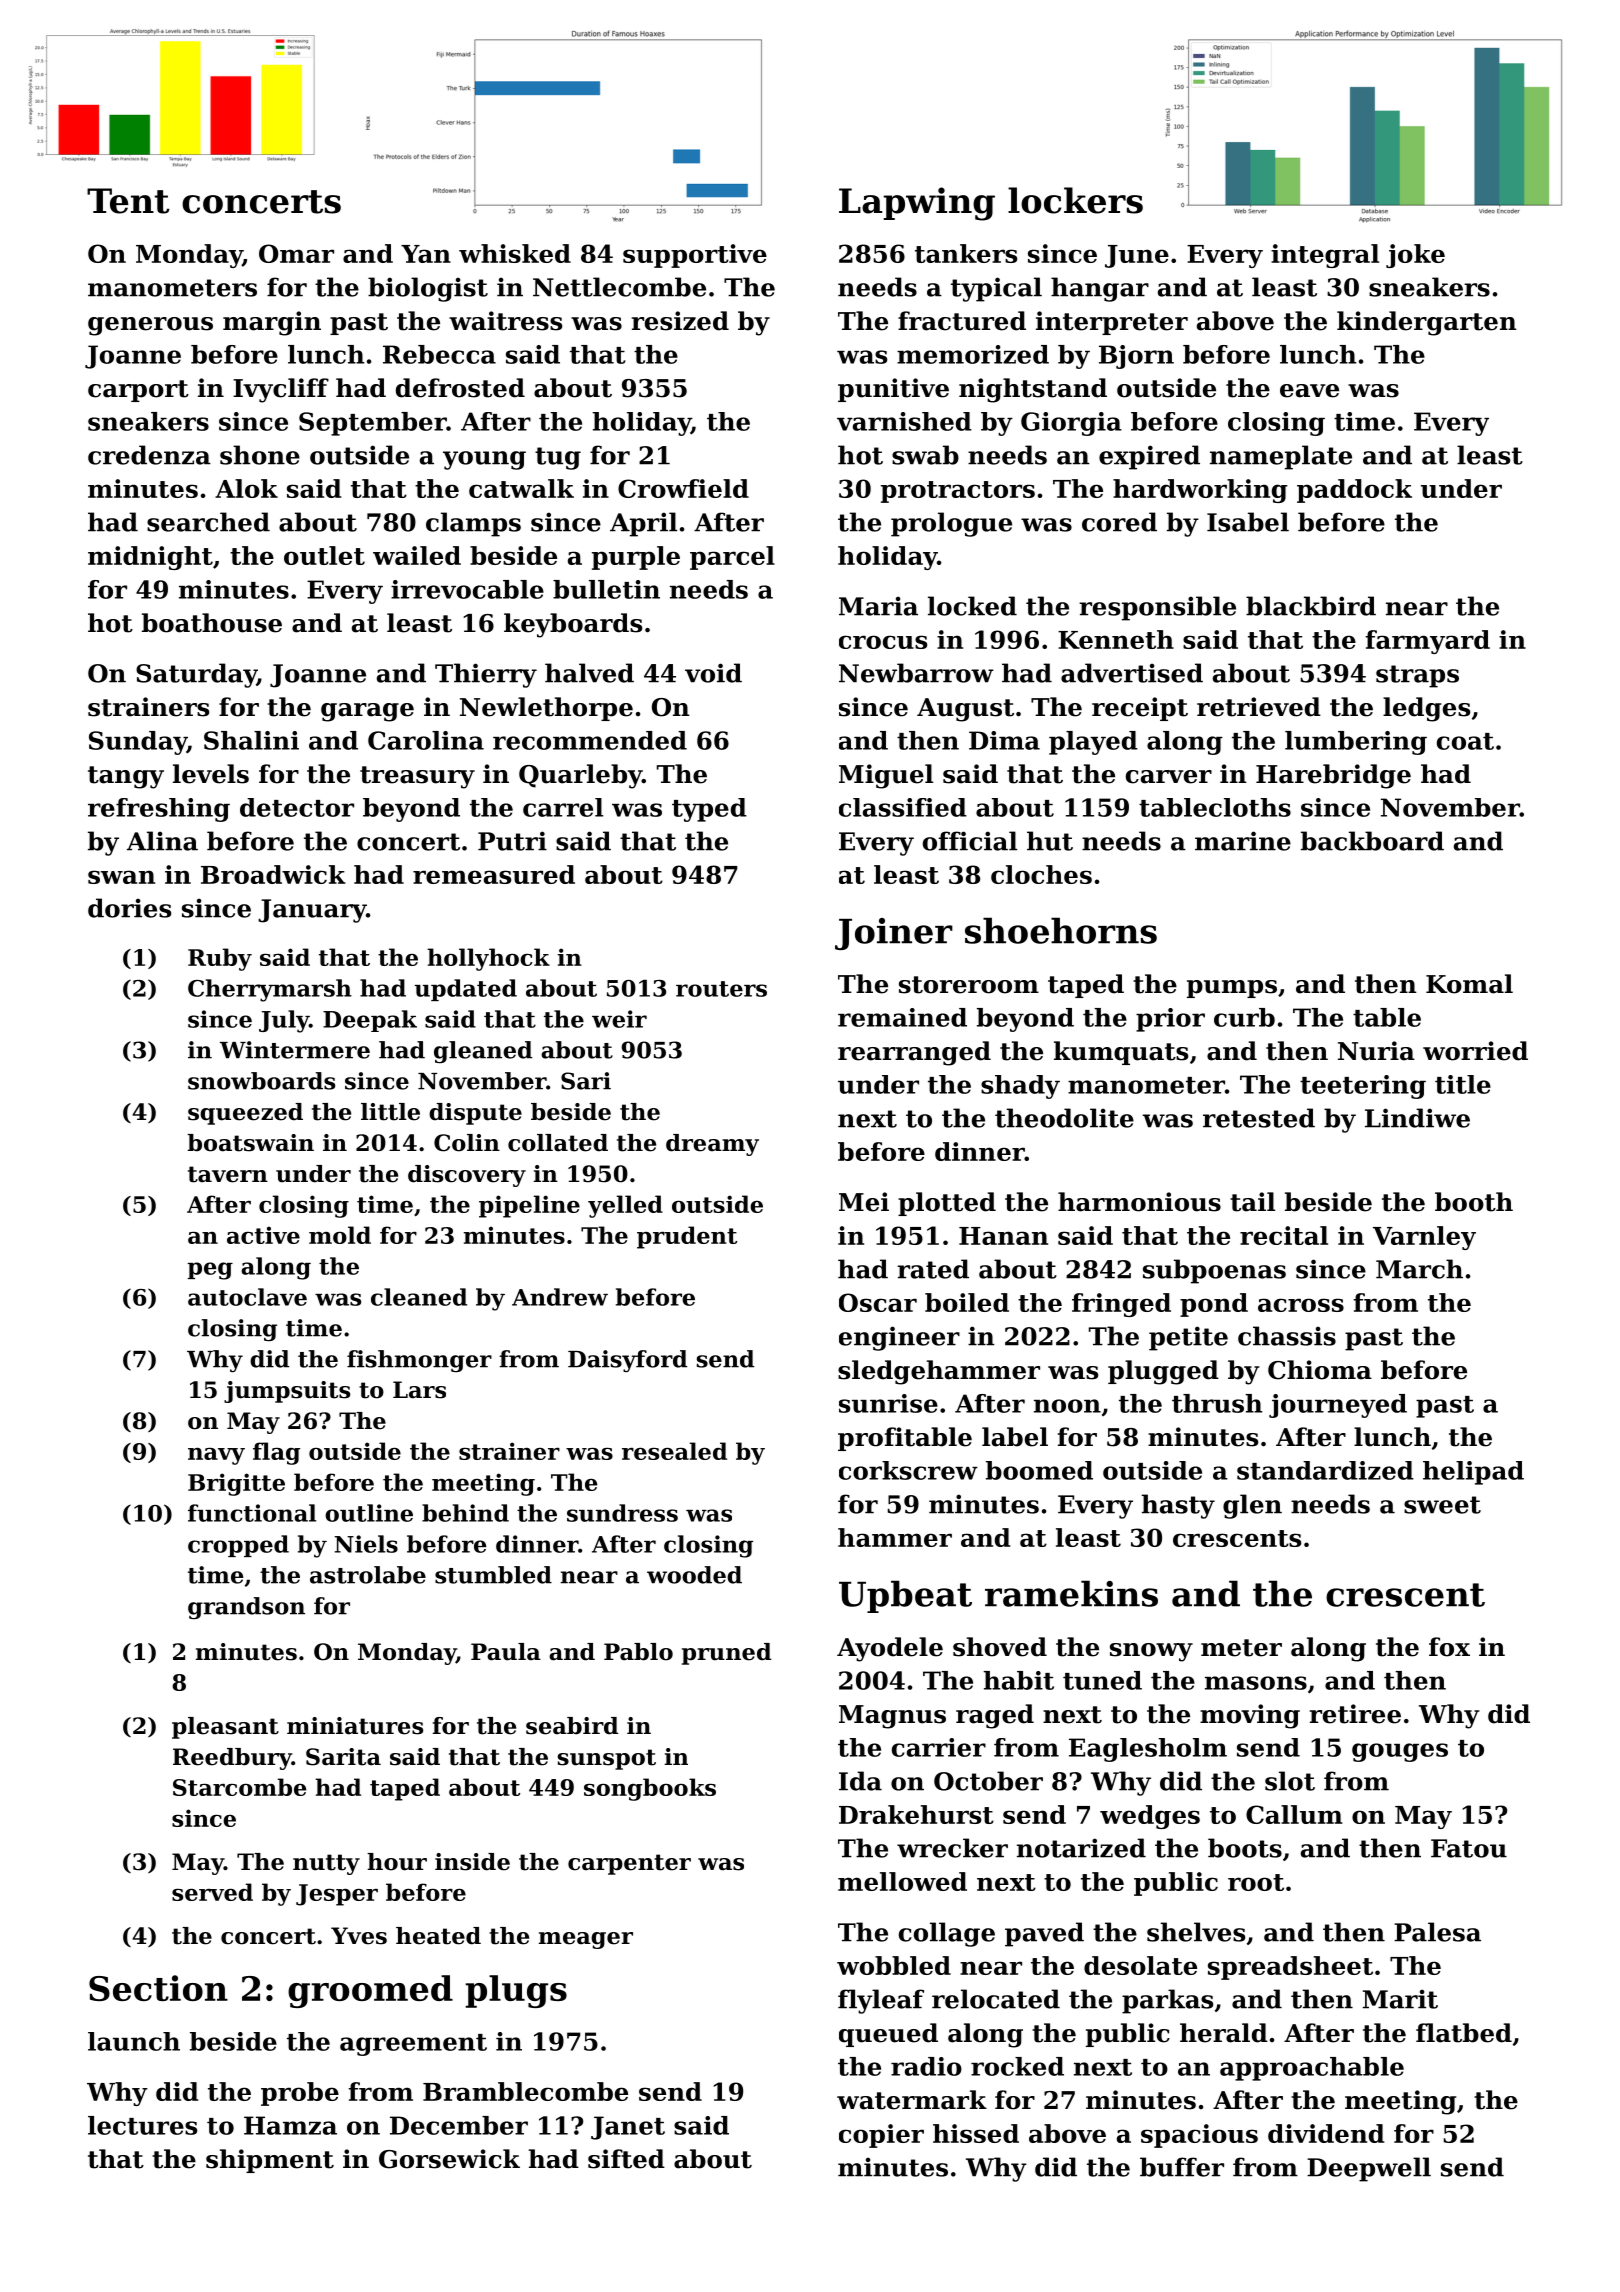 The image size is (1620, 2292). What do you see at coordinates (1400, 1752) in the screenshot?
I see `gouges` at bounding box center [1400, 1752].
